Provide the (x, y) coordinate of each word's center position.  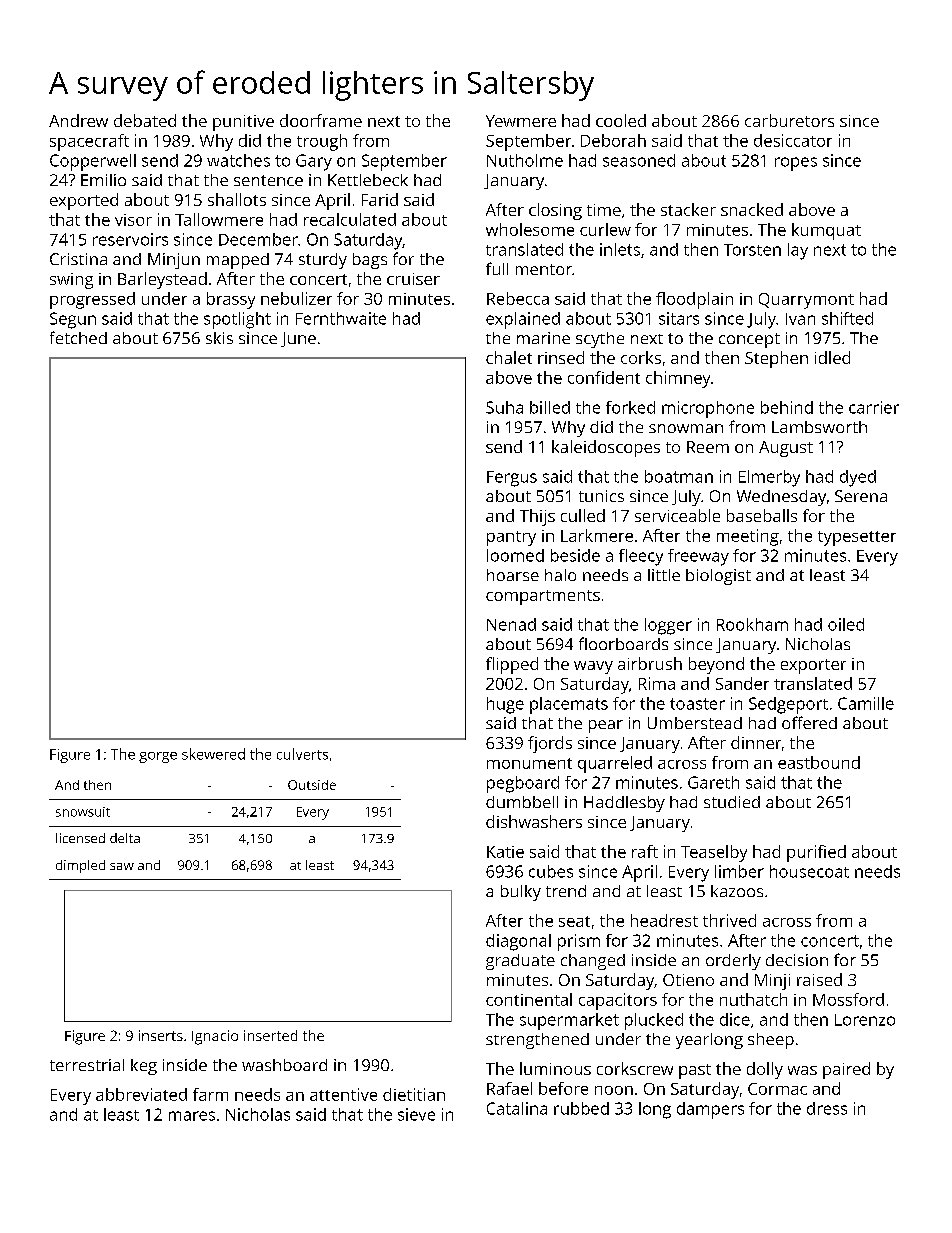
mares (192, 1116)
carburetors (789, 120)
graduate (520, 962)
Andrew (78, 120)
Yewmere (521, 121)
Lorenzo (865, 1020)
